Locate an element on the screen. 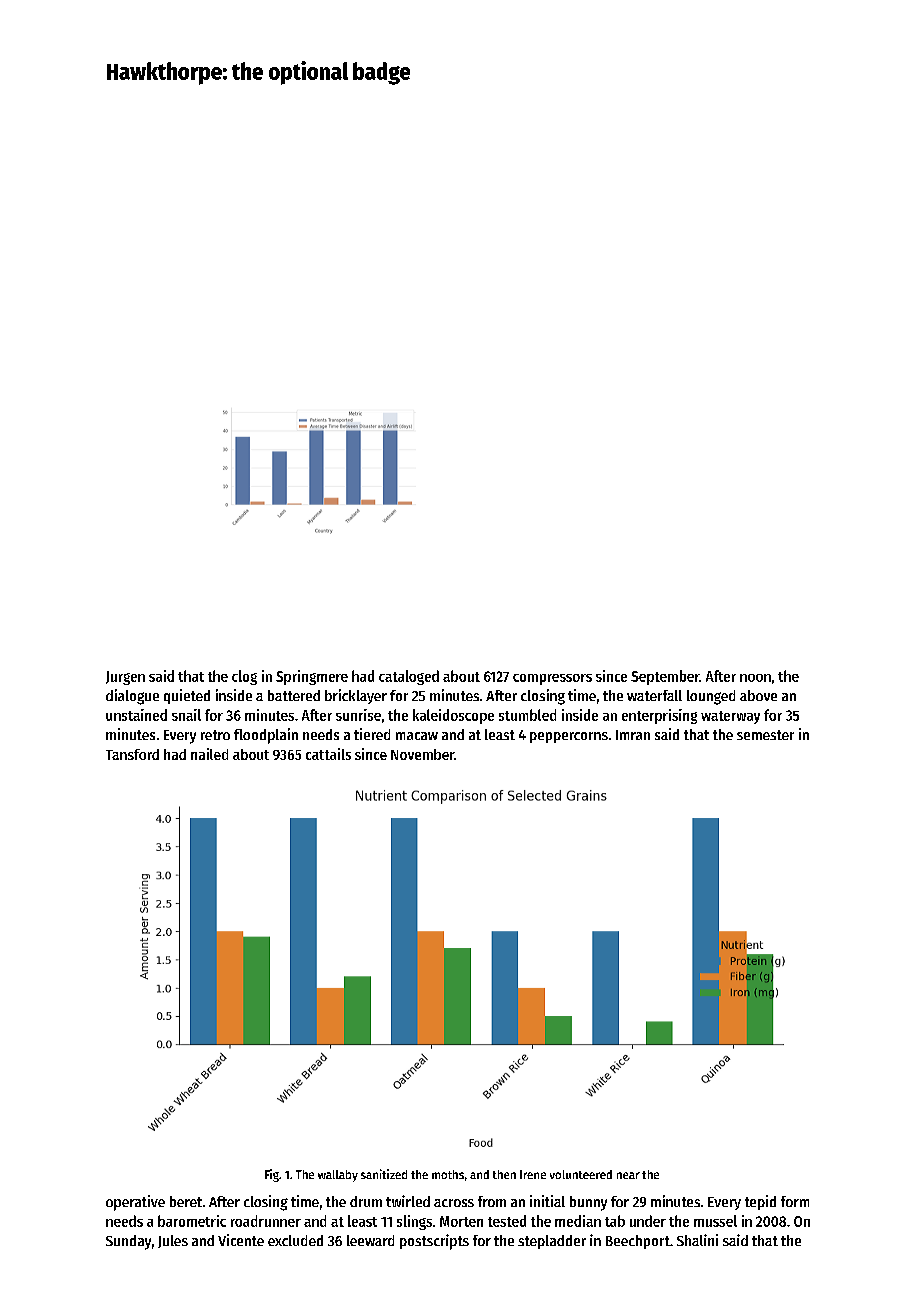 This screenshot has width=924, height=1308. sanitized is located at coordinates (384, 1174).
